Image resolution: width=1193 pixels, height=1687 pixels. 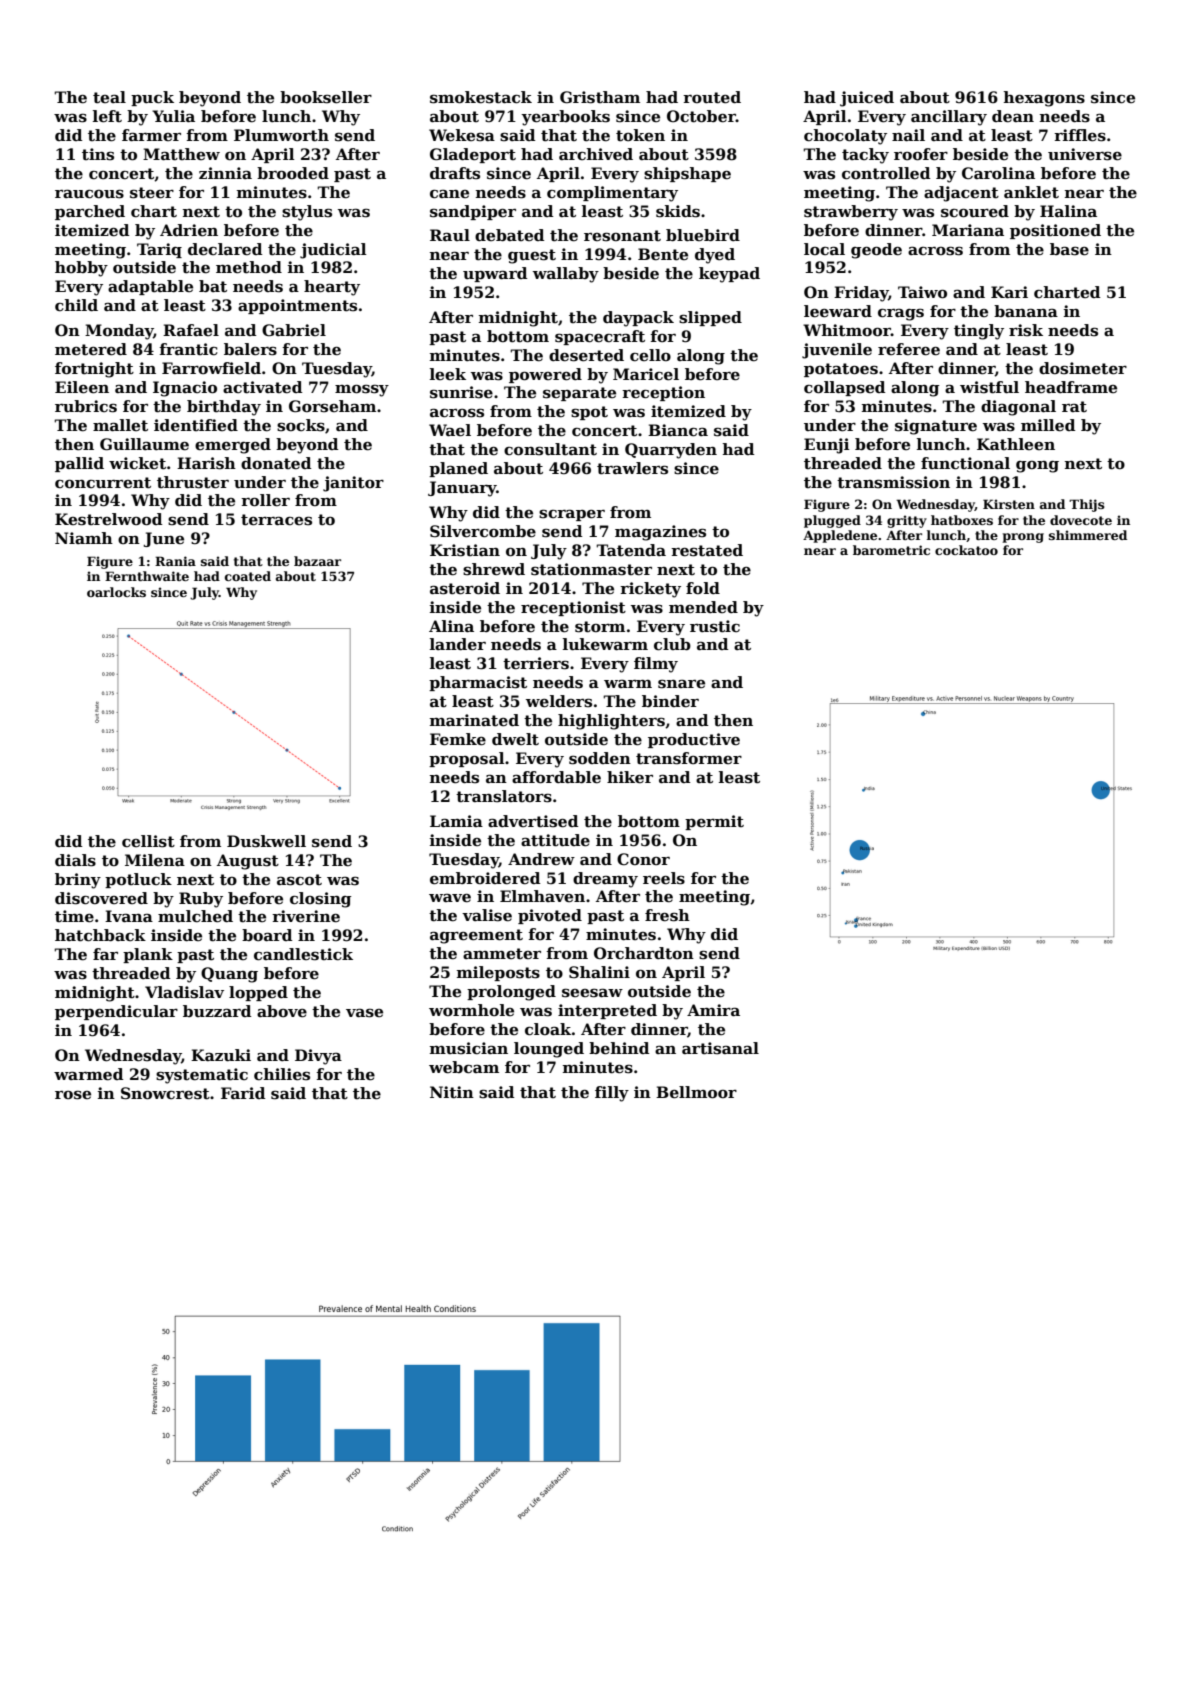 What do you see at coordinates (225, 173) in the document?
I see `zinnia` at bounding box center [225, 173].
